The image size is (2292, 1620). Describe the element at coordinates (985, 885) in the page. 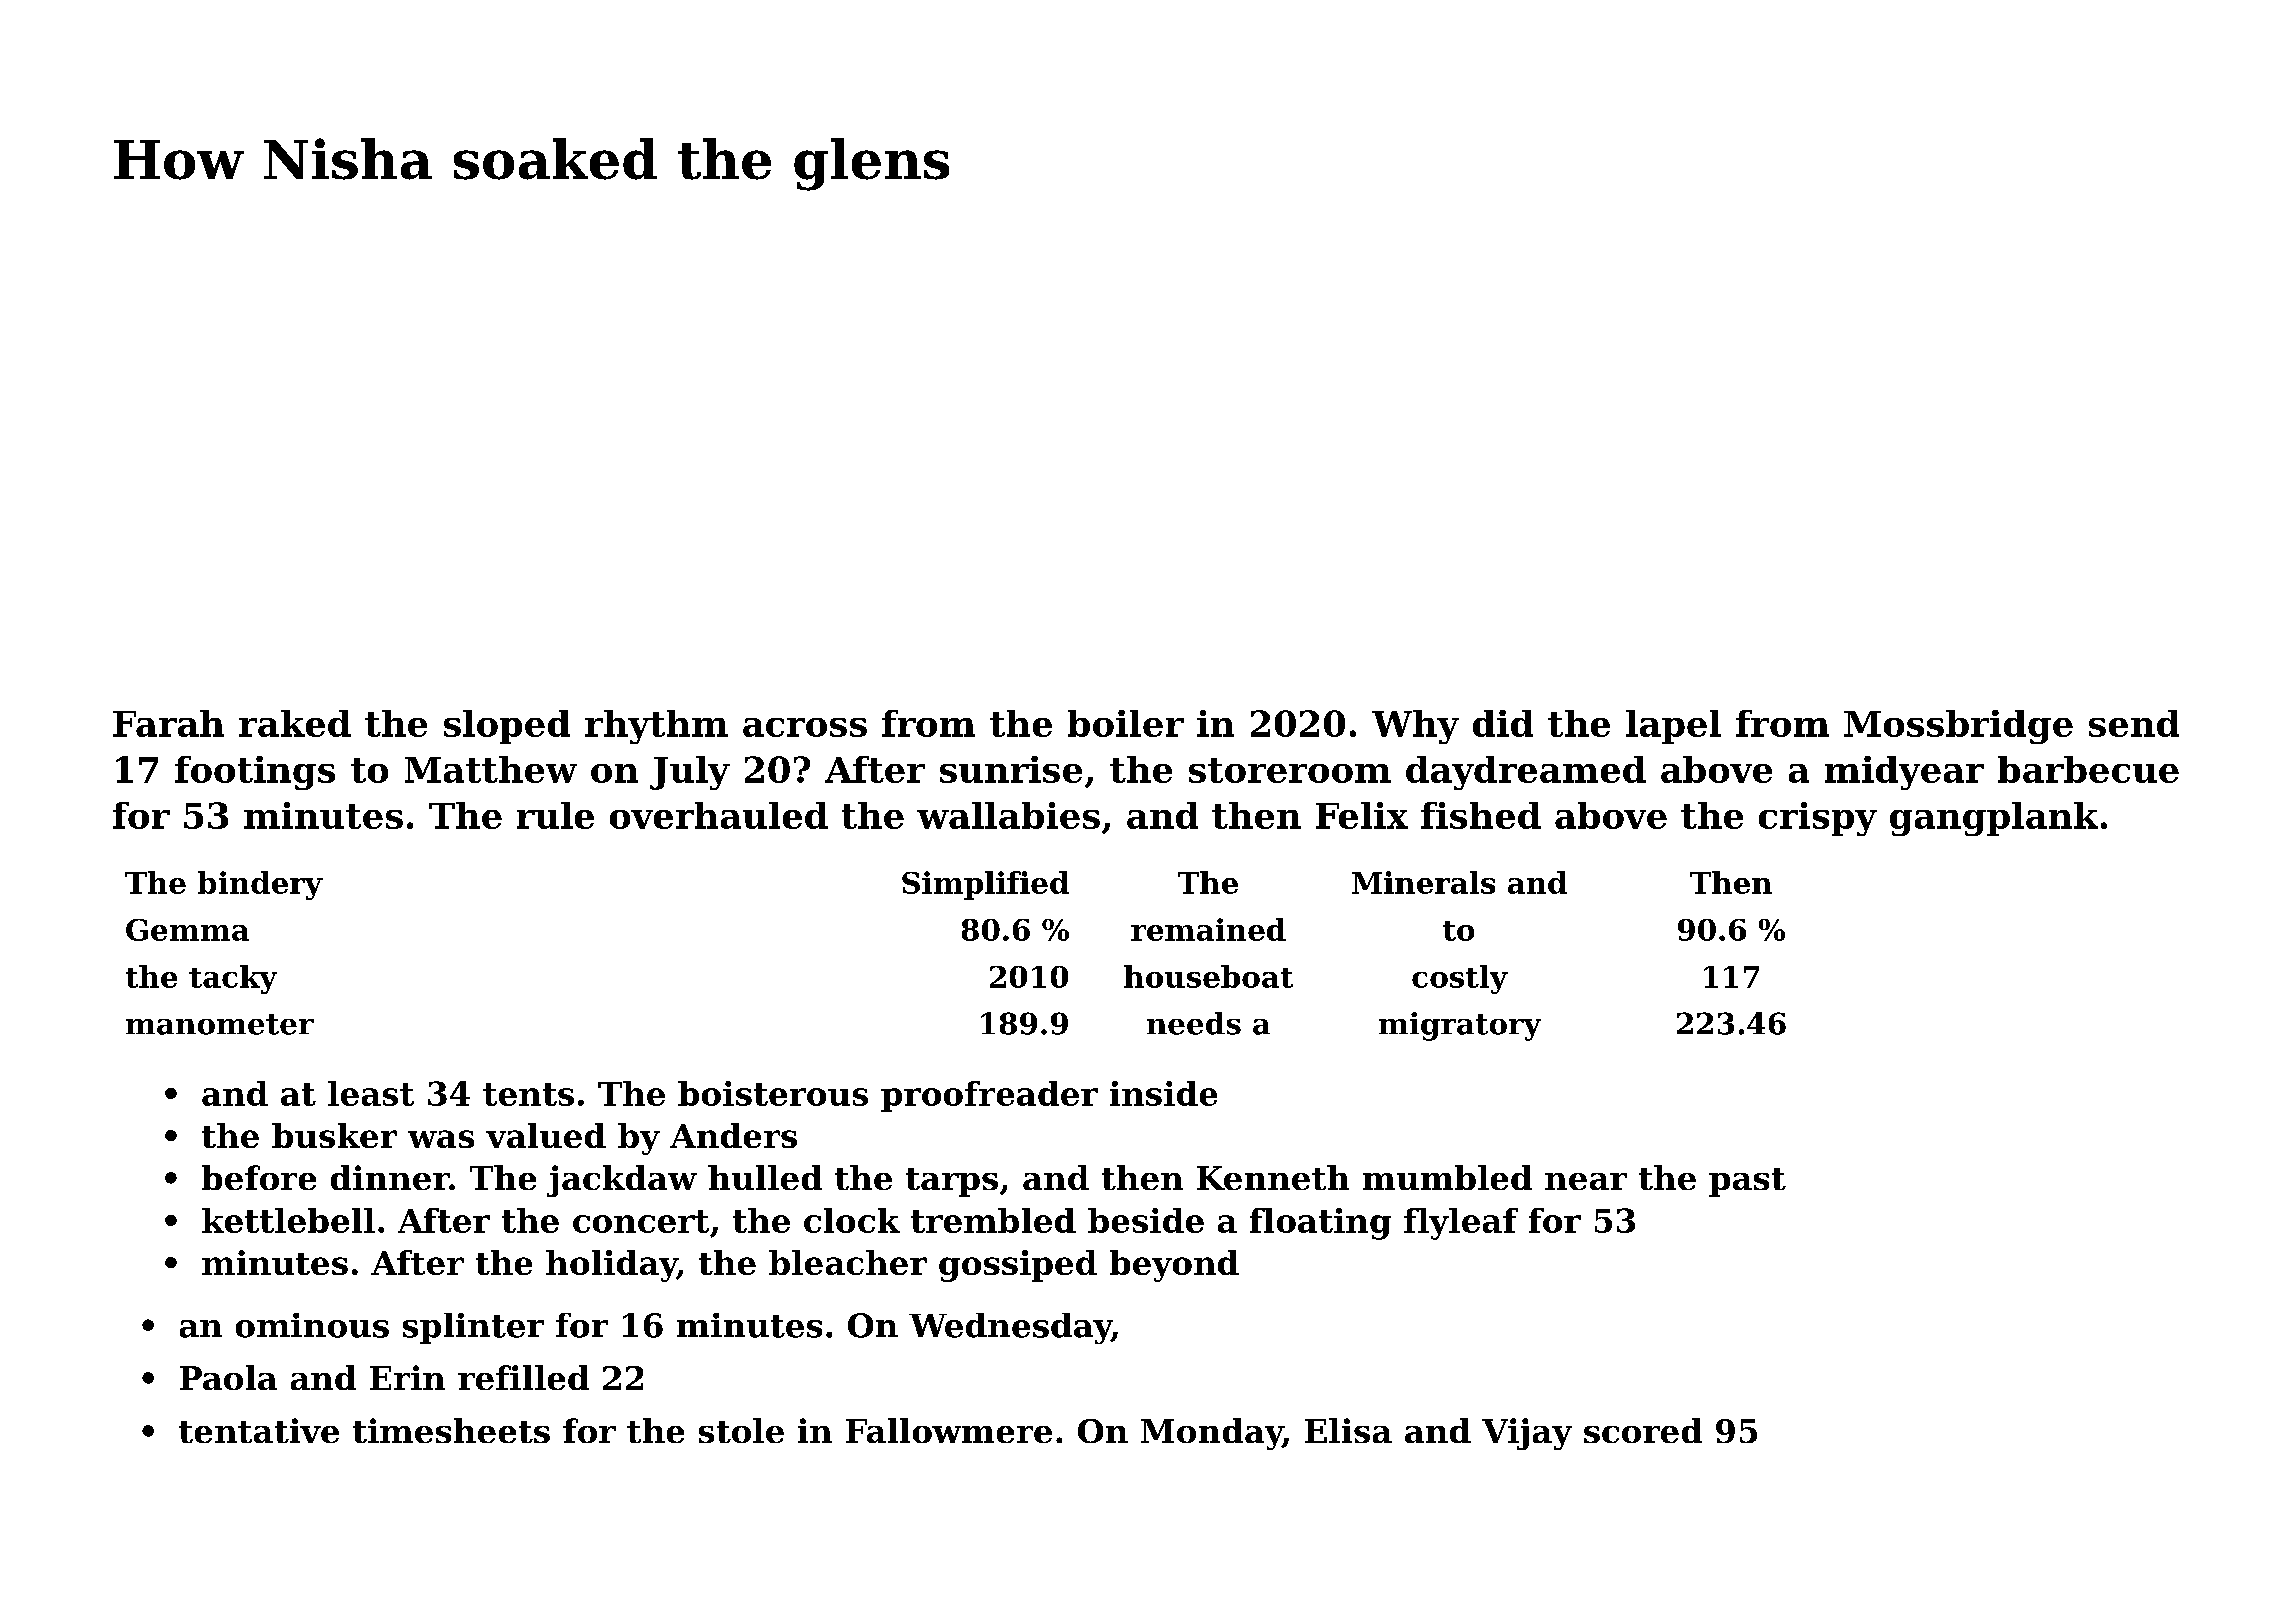

I see `Simplified` at that location.
